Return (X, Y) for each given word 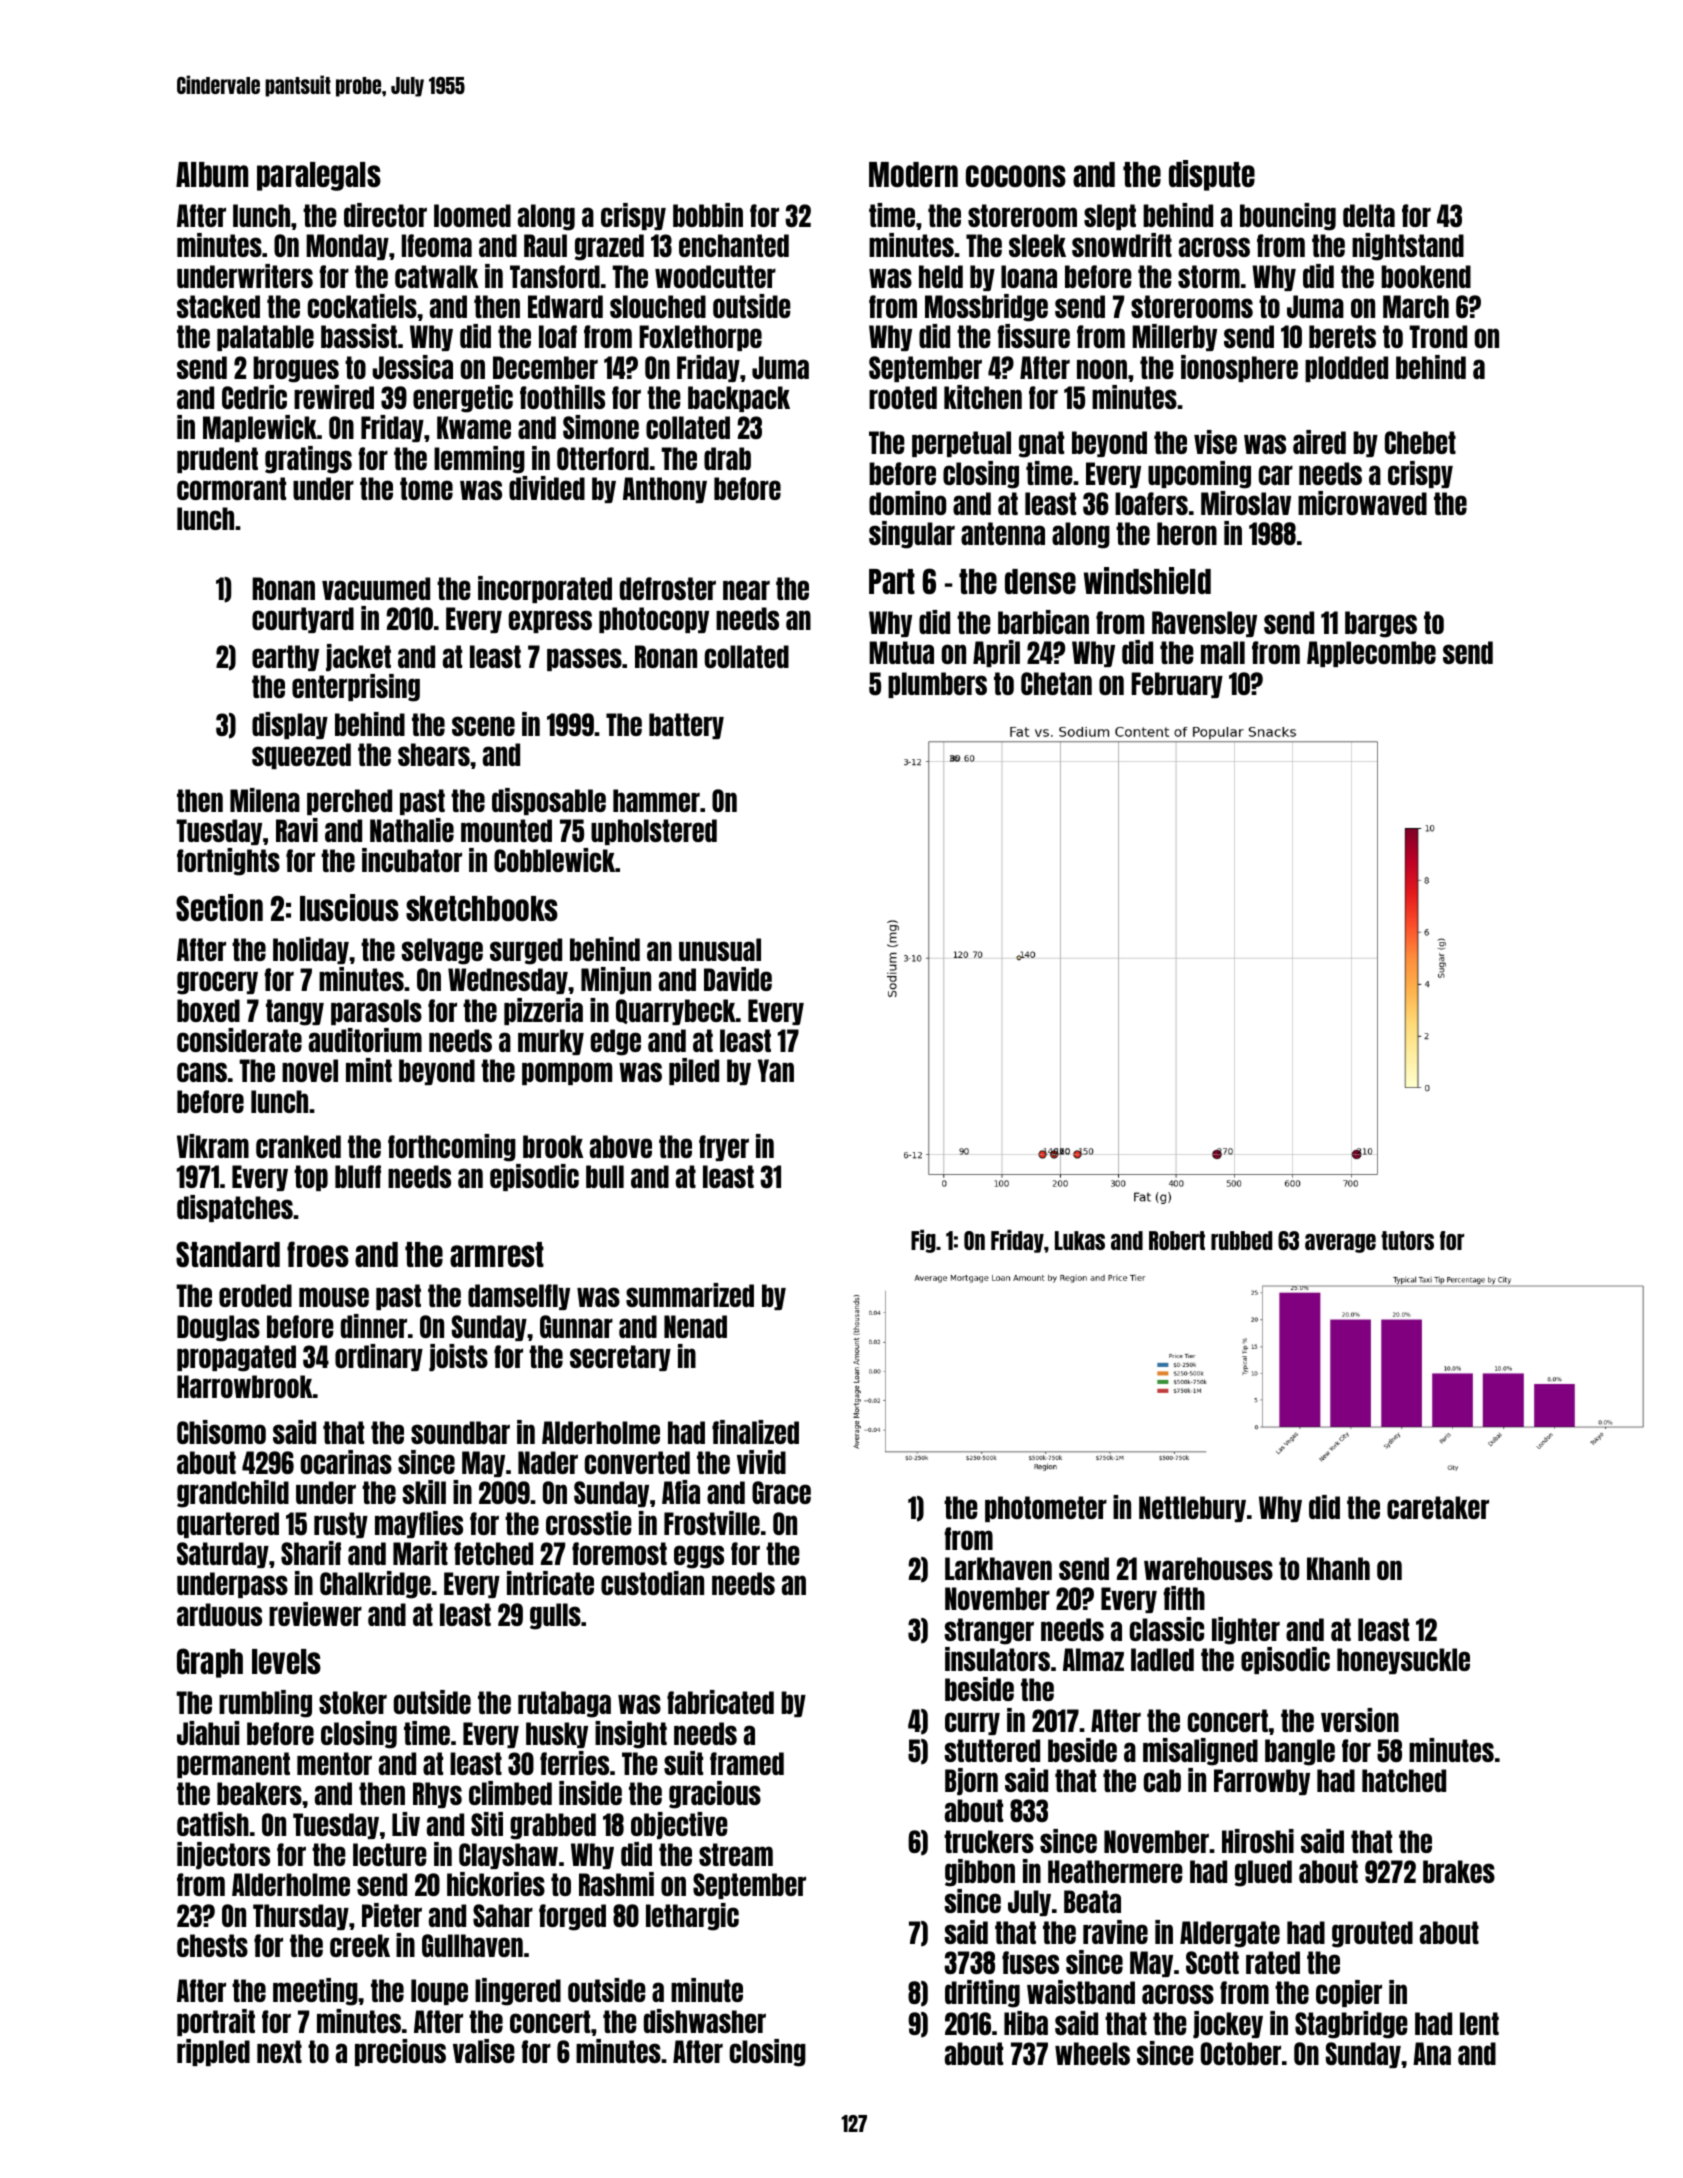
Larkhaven (998, 1568)
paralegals (319, 176)
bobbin (708, 215)
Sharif (311, 1553)
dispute (1212, 175)
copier (1349, 1993)
